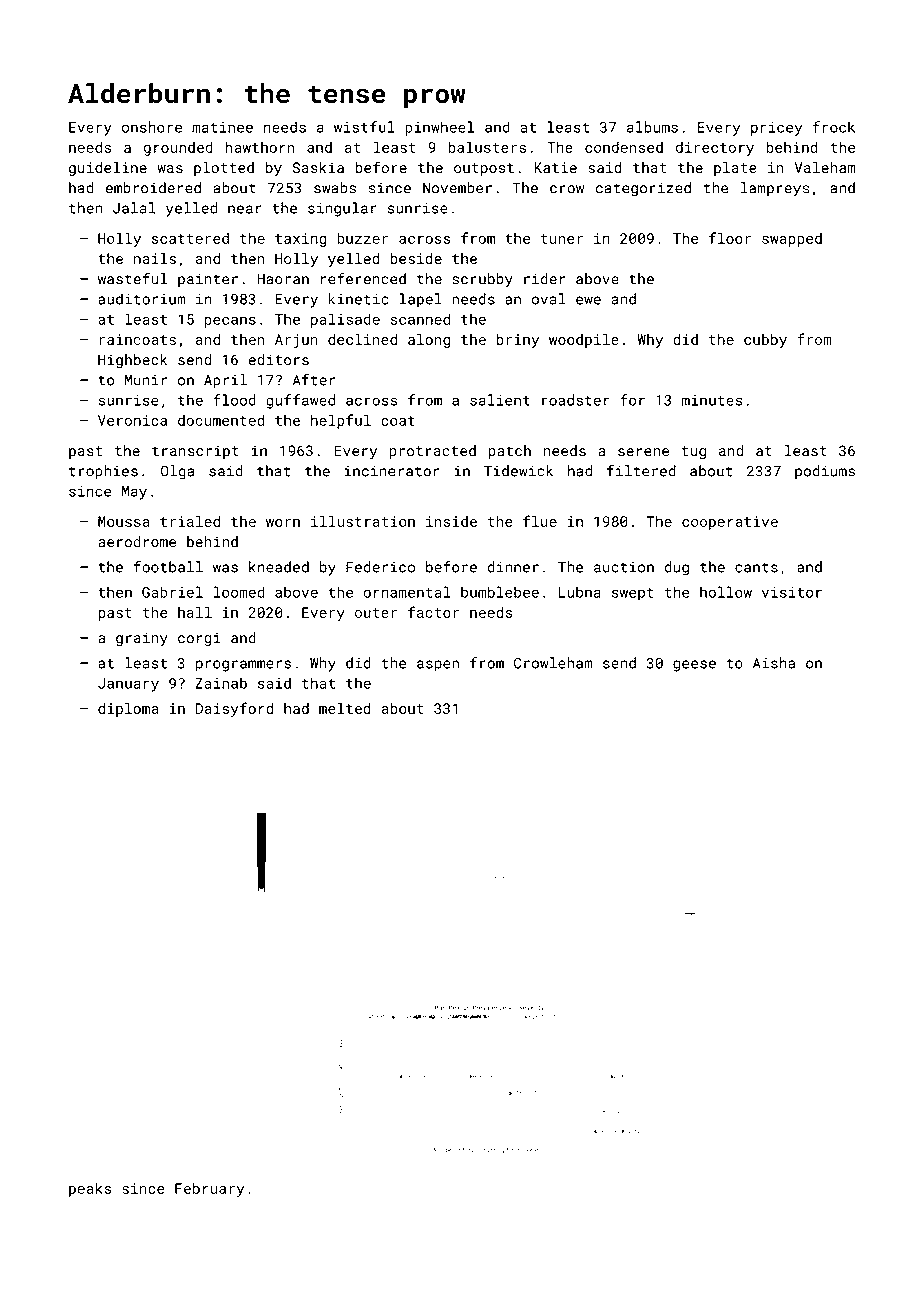  What do you see at coordinates (142, 639) in the image?
I see `grainy` at bounding box center [142, 639].
